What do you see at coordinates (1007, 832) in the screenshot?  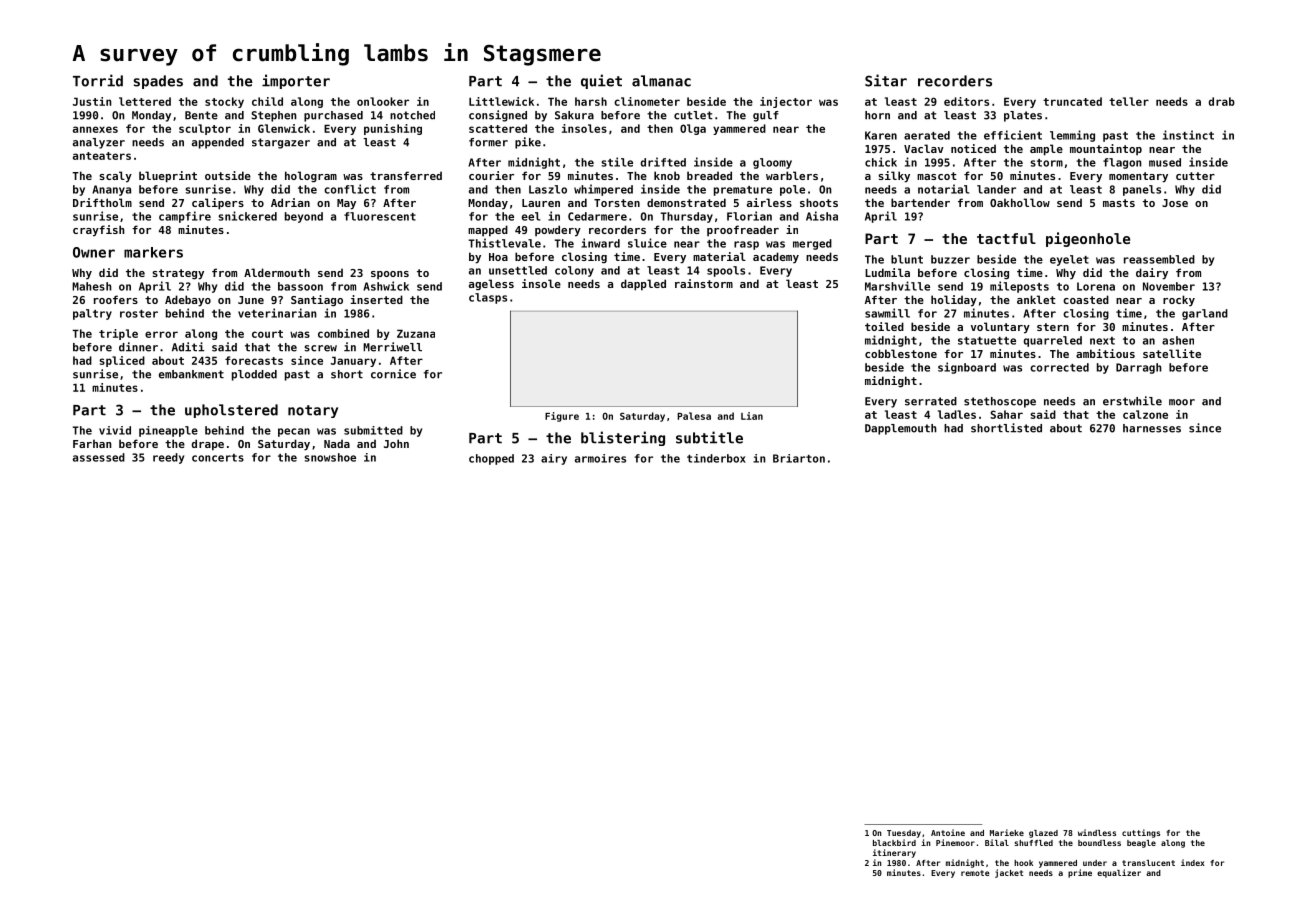 I see `Marieke` at bounding box center [1007, 832].
